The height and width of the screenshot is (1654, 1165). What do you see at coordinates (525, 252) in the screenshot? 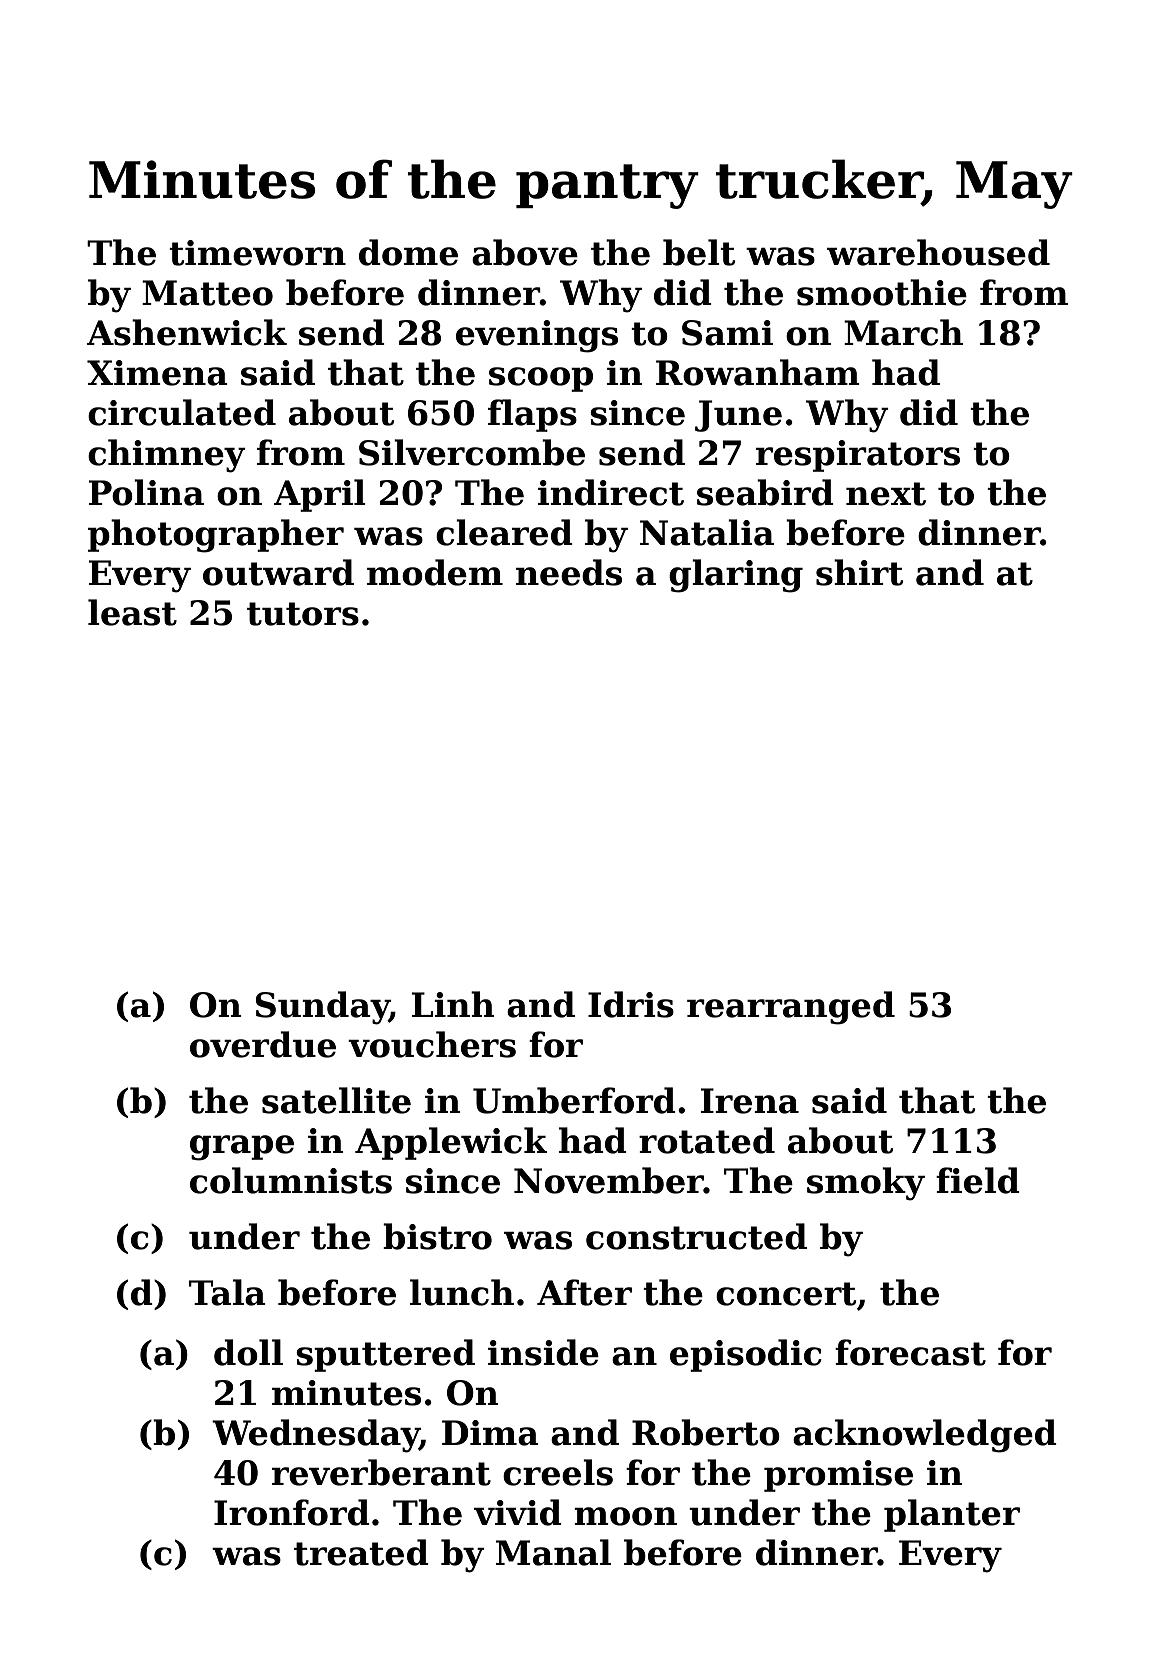
I see `above` at bounding box center [525, 252].
